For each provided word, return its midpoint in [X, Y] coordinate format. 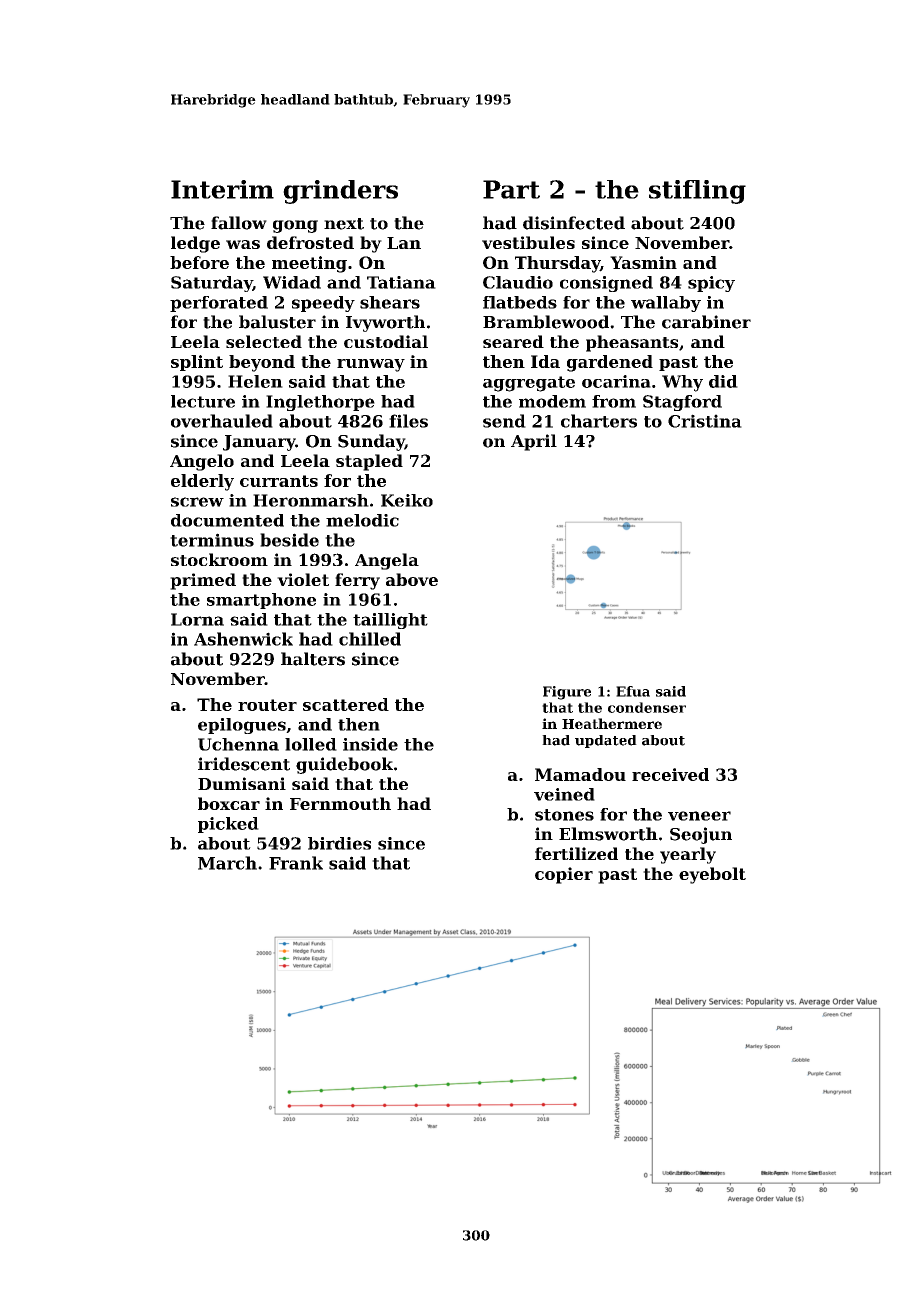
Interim [222, 189]
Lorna [197, 619]
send [504, 421]
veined [564, 794]
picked [228, 825]
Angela [387, 561]
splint [197, 363]
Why [682, 383]
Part [511, 189]
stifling [697, 192]
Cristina [705, 421]
